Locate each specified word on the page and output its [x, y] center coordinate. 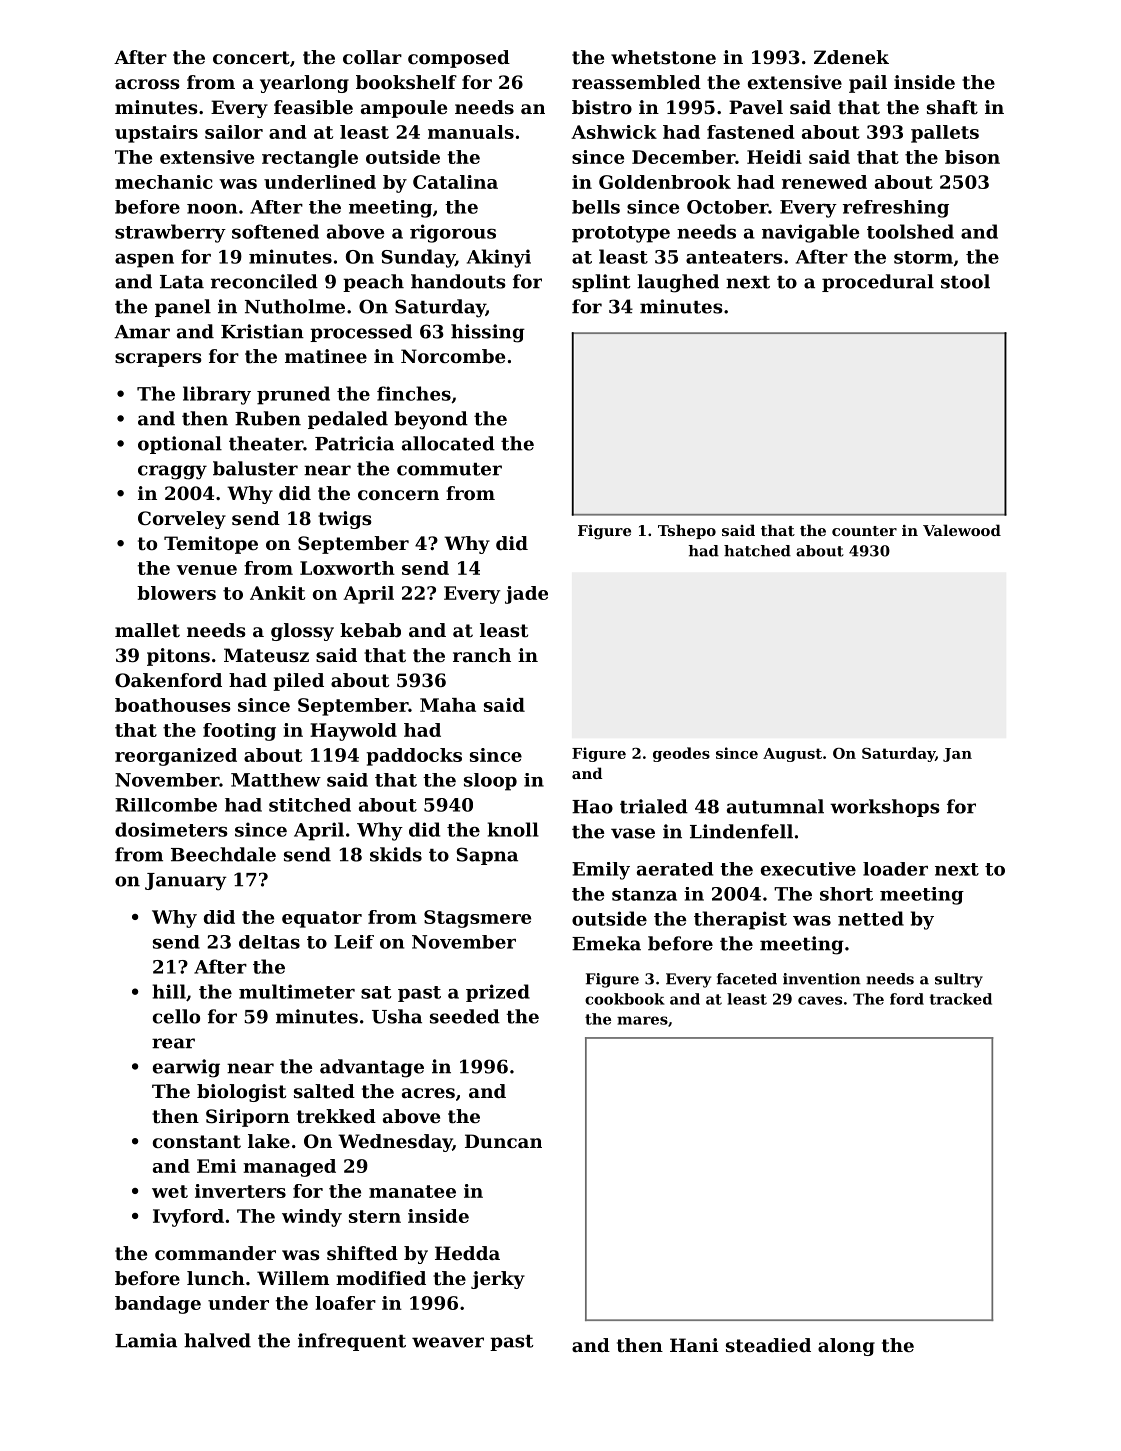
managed [289, 1168]
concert [251, 58]
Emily [601, 871]
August [792, 755]
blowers [176, 593]
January [186, 882]
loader [895, 869]
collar [372, 57]
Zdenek [851, 57]
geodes [681, 754]
